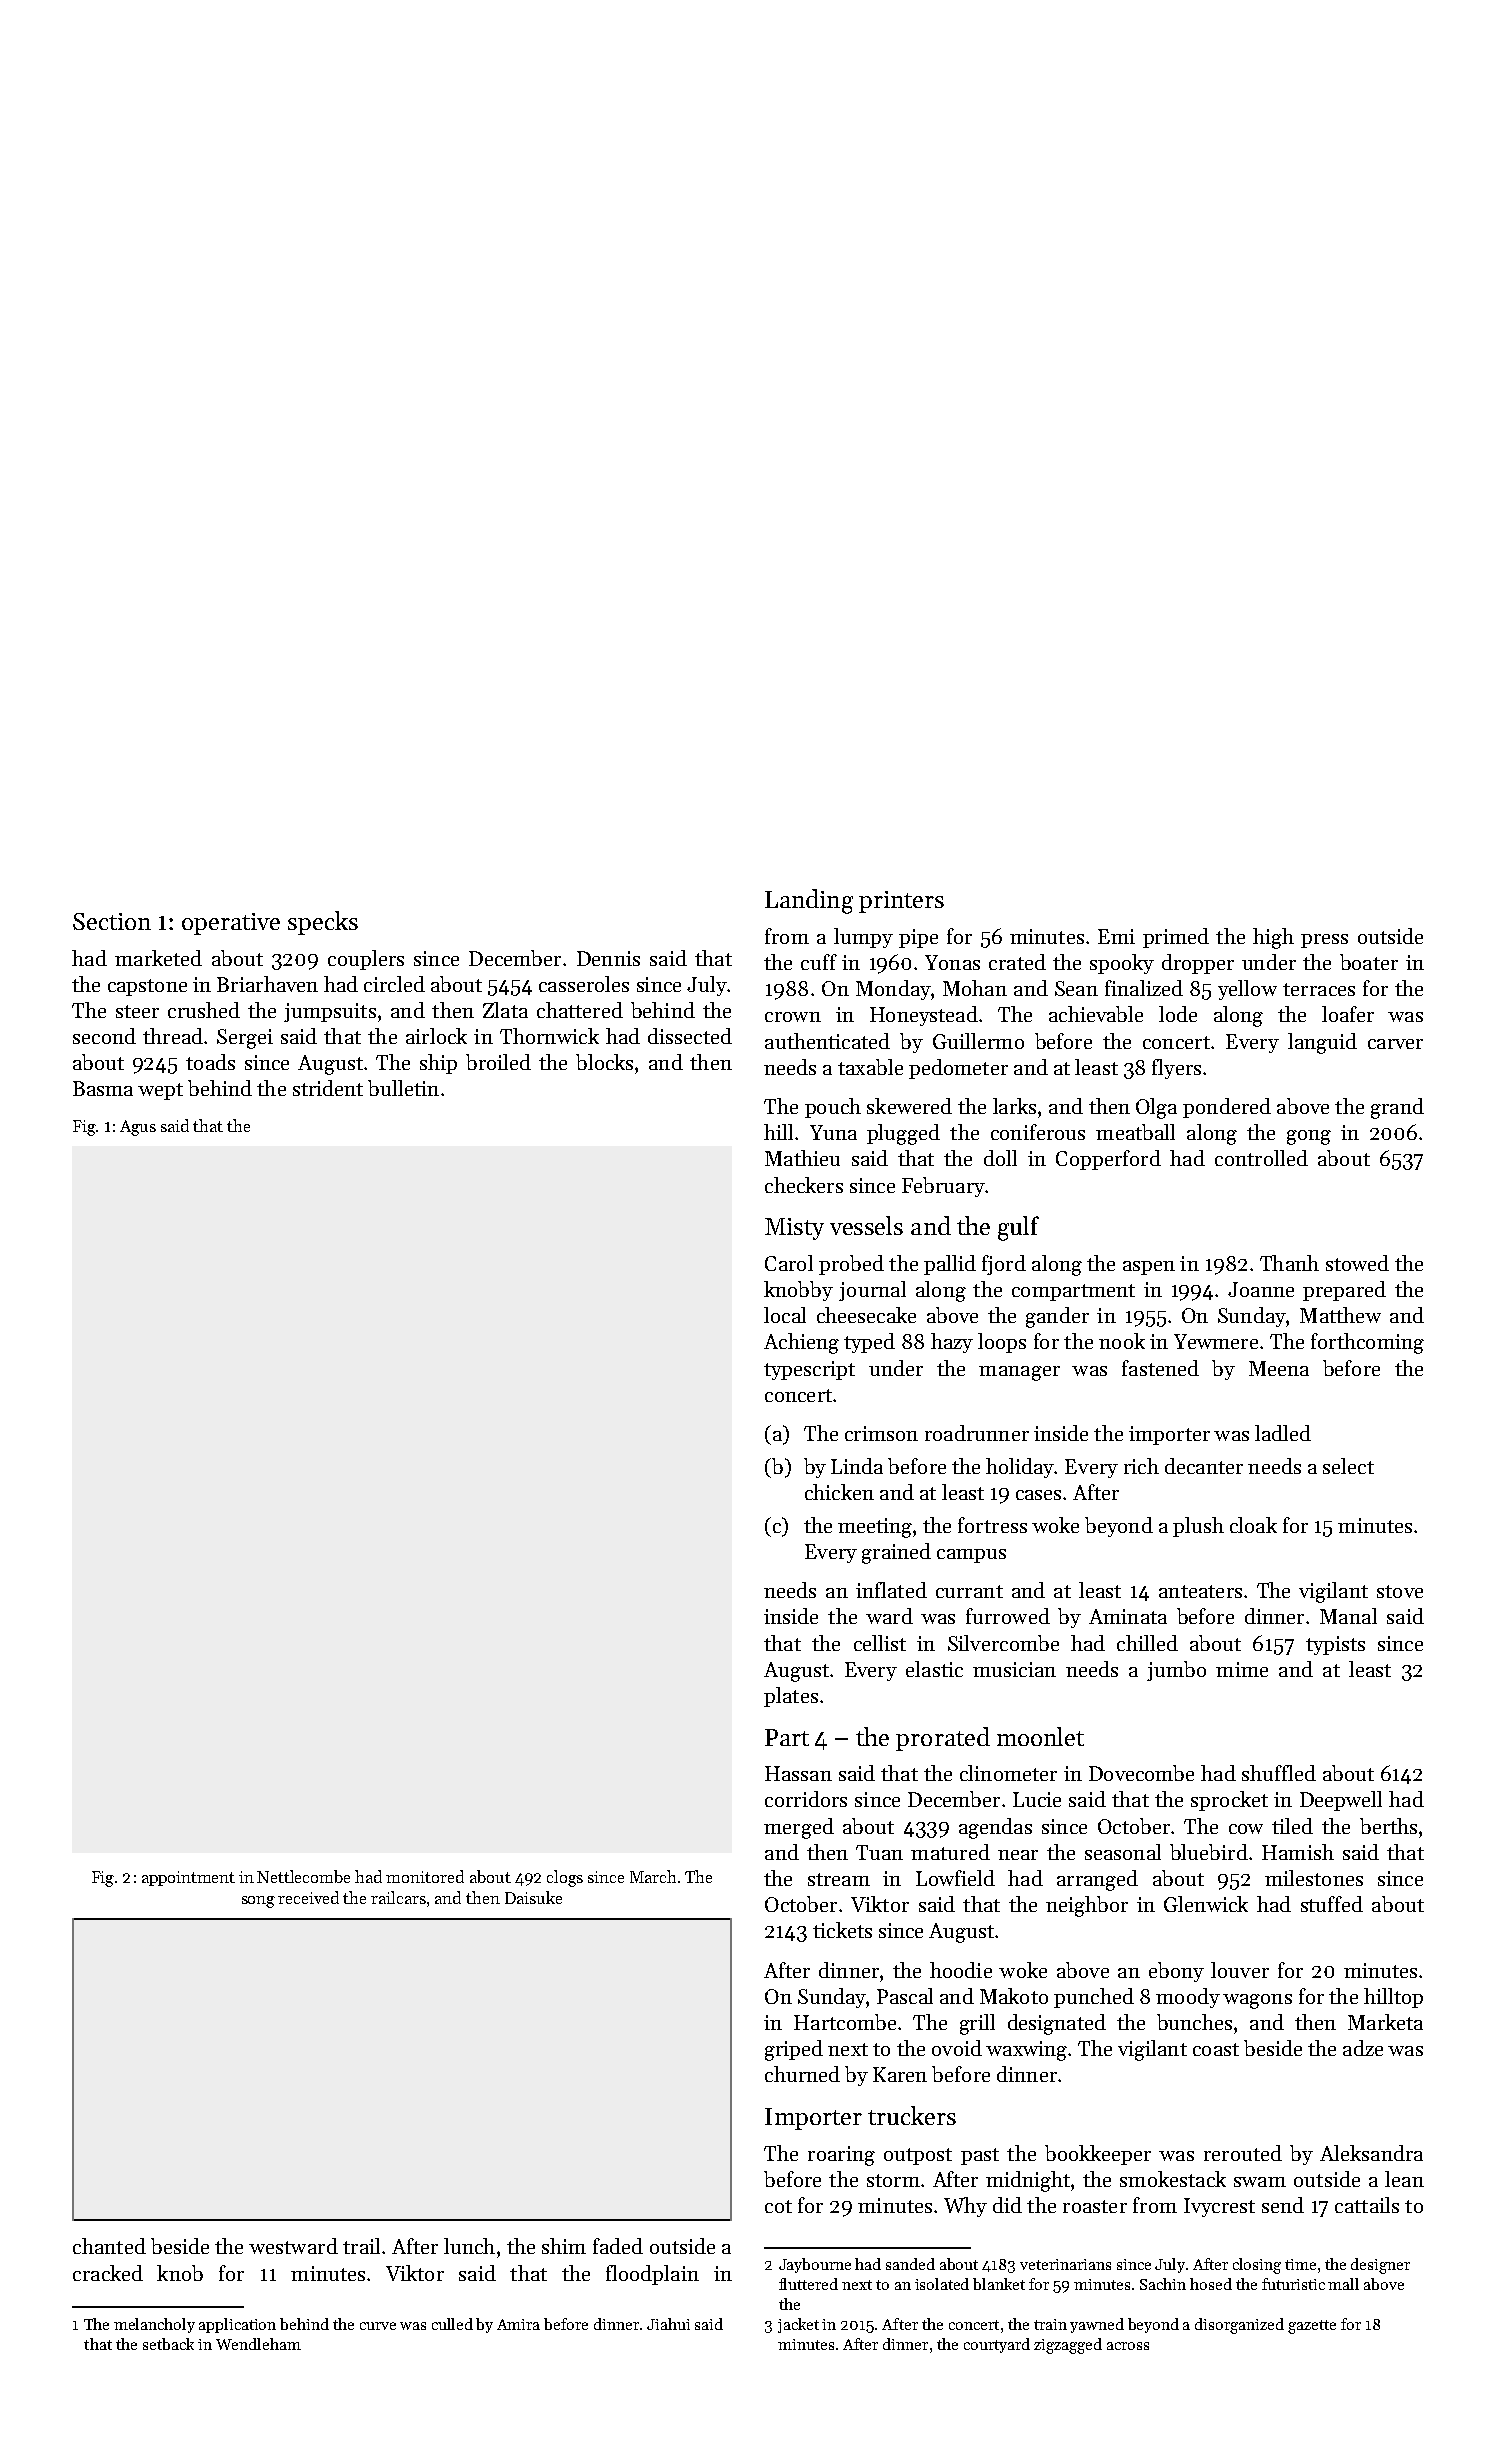 The width and height of the screenshot is (1496, 2464). Describe the element at coordinates (839, 1492) in the screenshot. I see `chicken` at that location.
